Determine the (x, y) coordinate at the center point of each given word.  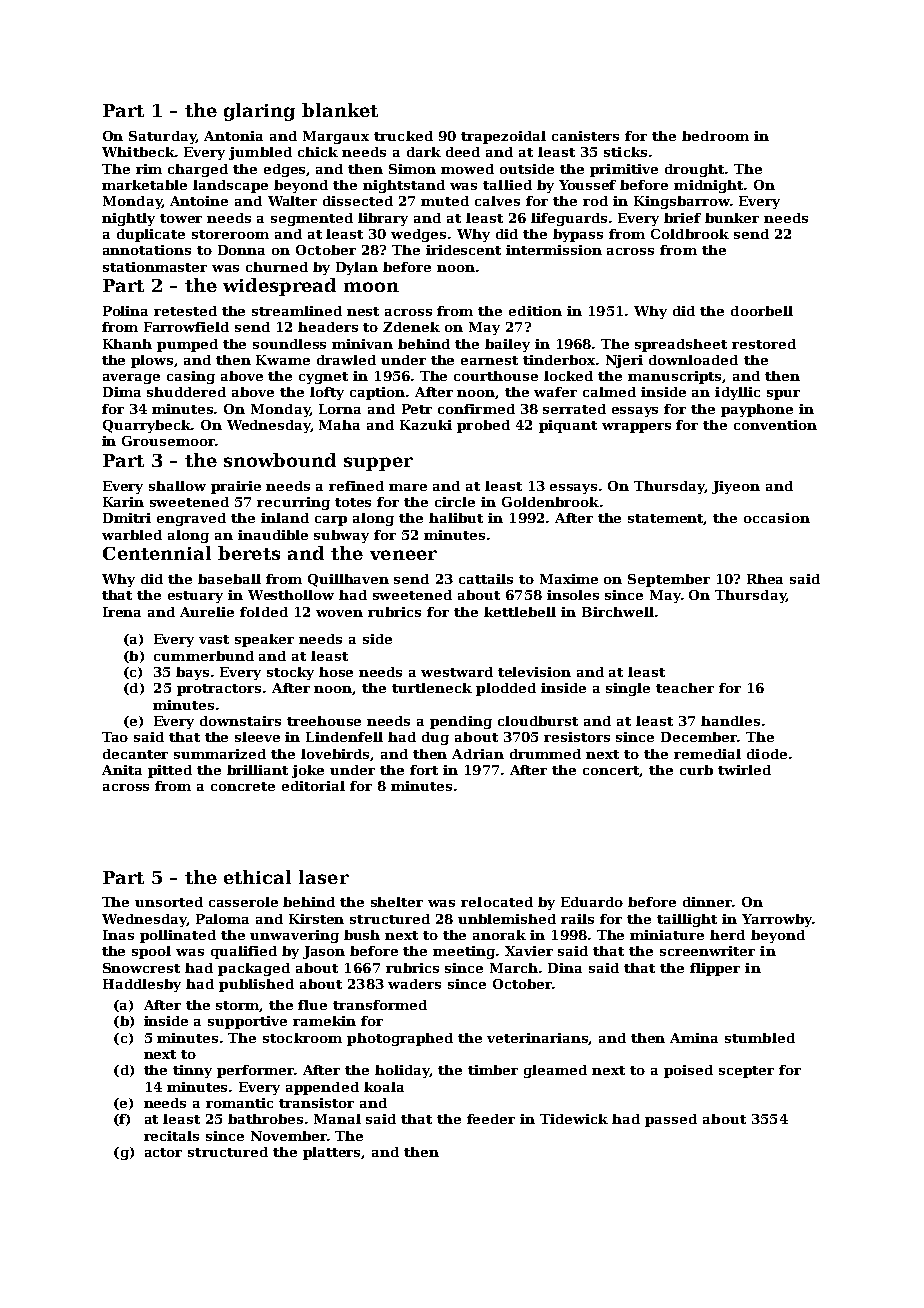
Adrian (478, 754)
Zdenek (411, 327)
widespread (279, 287)
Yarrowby (777, 920)
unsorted (169, 902)
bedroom (715, 136)
